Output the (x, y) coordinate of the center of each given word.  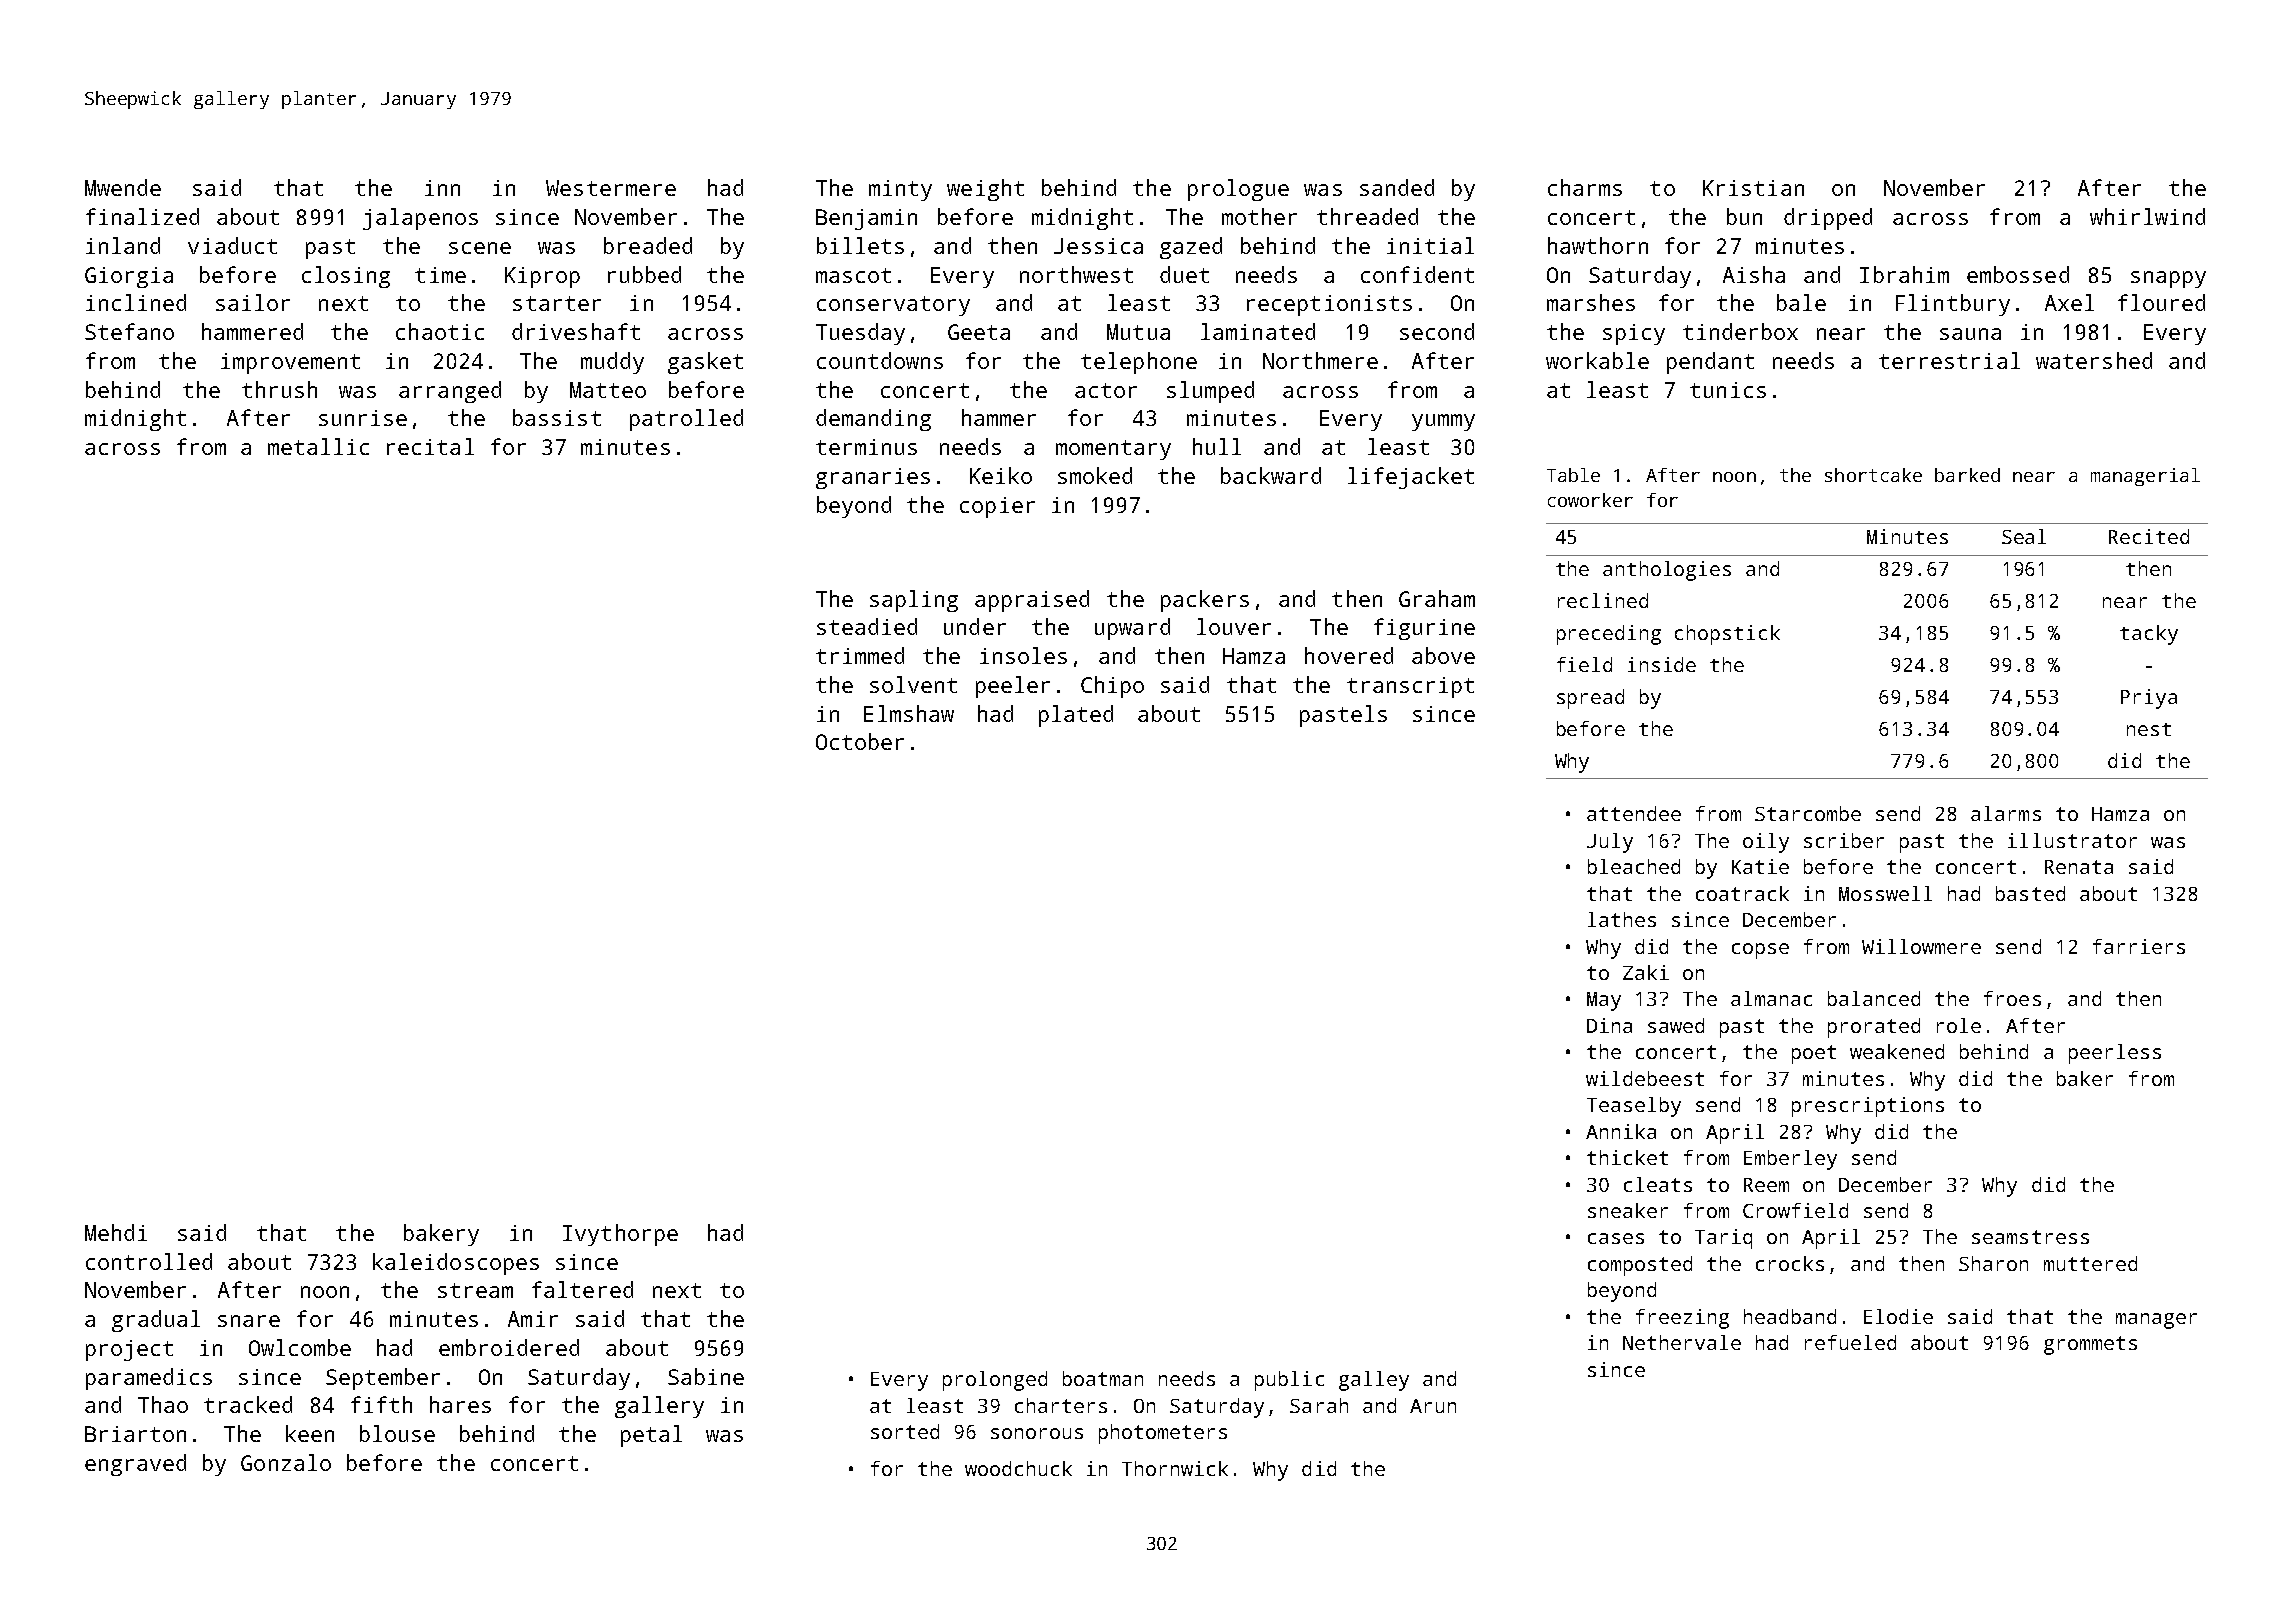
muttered (2090, 1263)
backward (1271, 475)
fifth (381, 1404)
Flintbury (1953, 305)
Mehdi (116, 1232)
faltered (582, 1289)
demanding (873, 420)
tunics (1728, 390)
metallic (318, 446)
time (440, 275)
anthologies (1667, 571)
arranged (450, 392)
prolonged (995, 1381)
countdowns (880, 360)
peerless (2115, 1054)
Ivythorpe (620, 1235)
